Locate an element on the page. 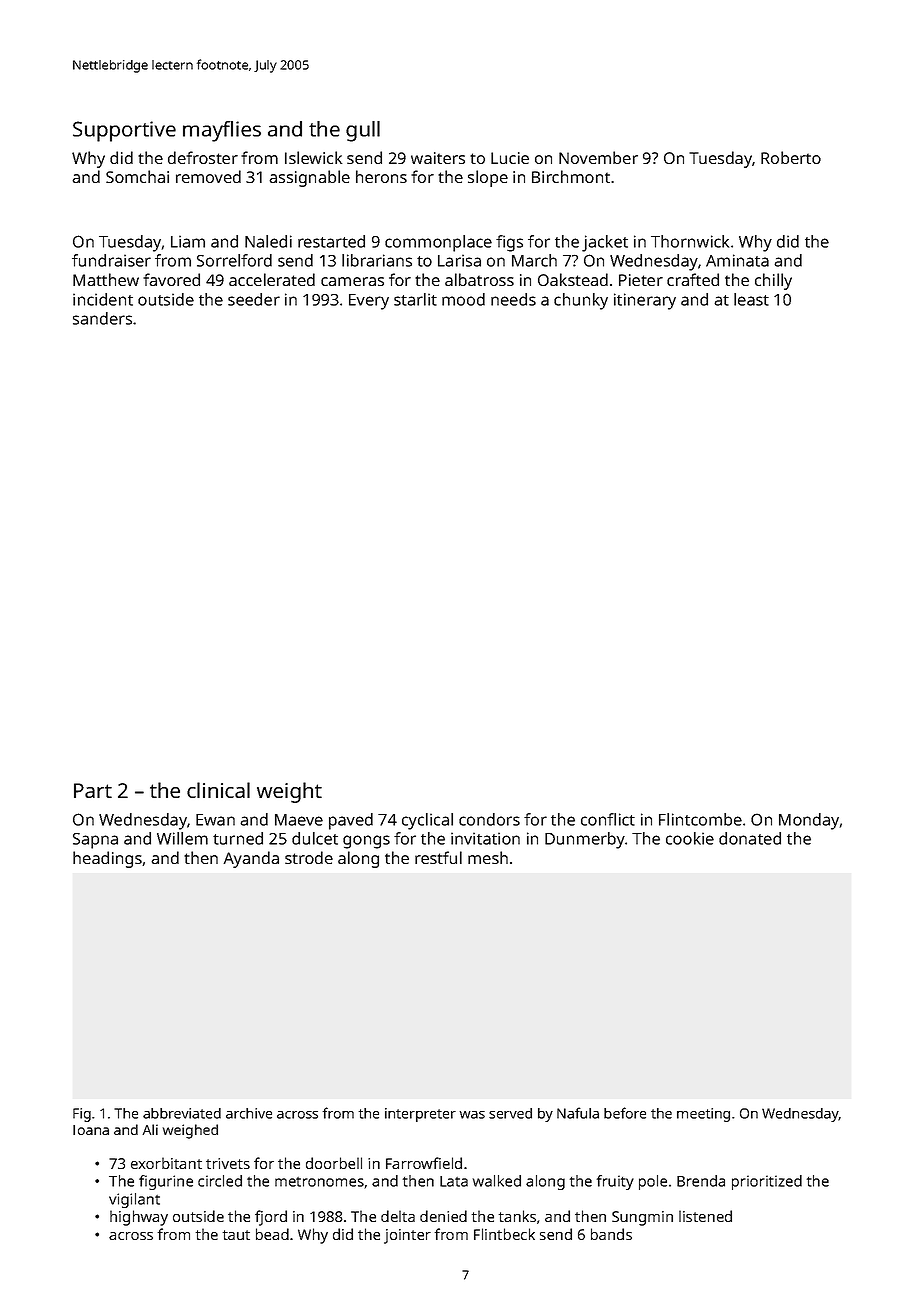 The width and height of the image is (924, 1314). Ioana is located at coordinates (91, 1130).
